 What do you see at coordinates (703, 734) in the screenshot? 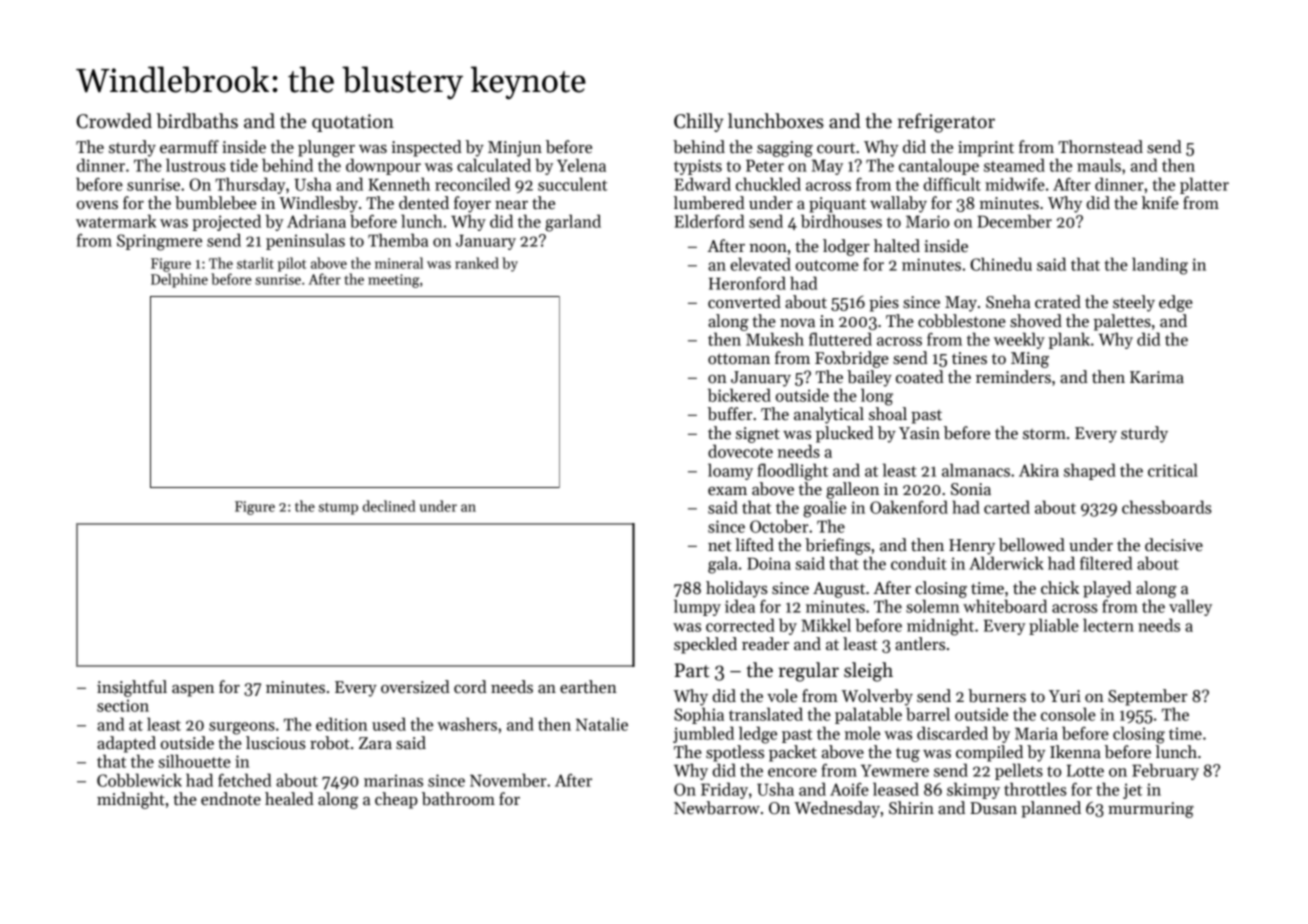
I see `jumbled` at bounding box center [703, 734].
